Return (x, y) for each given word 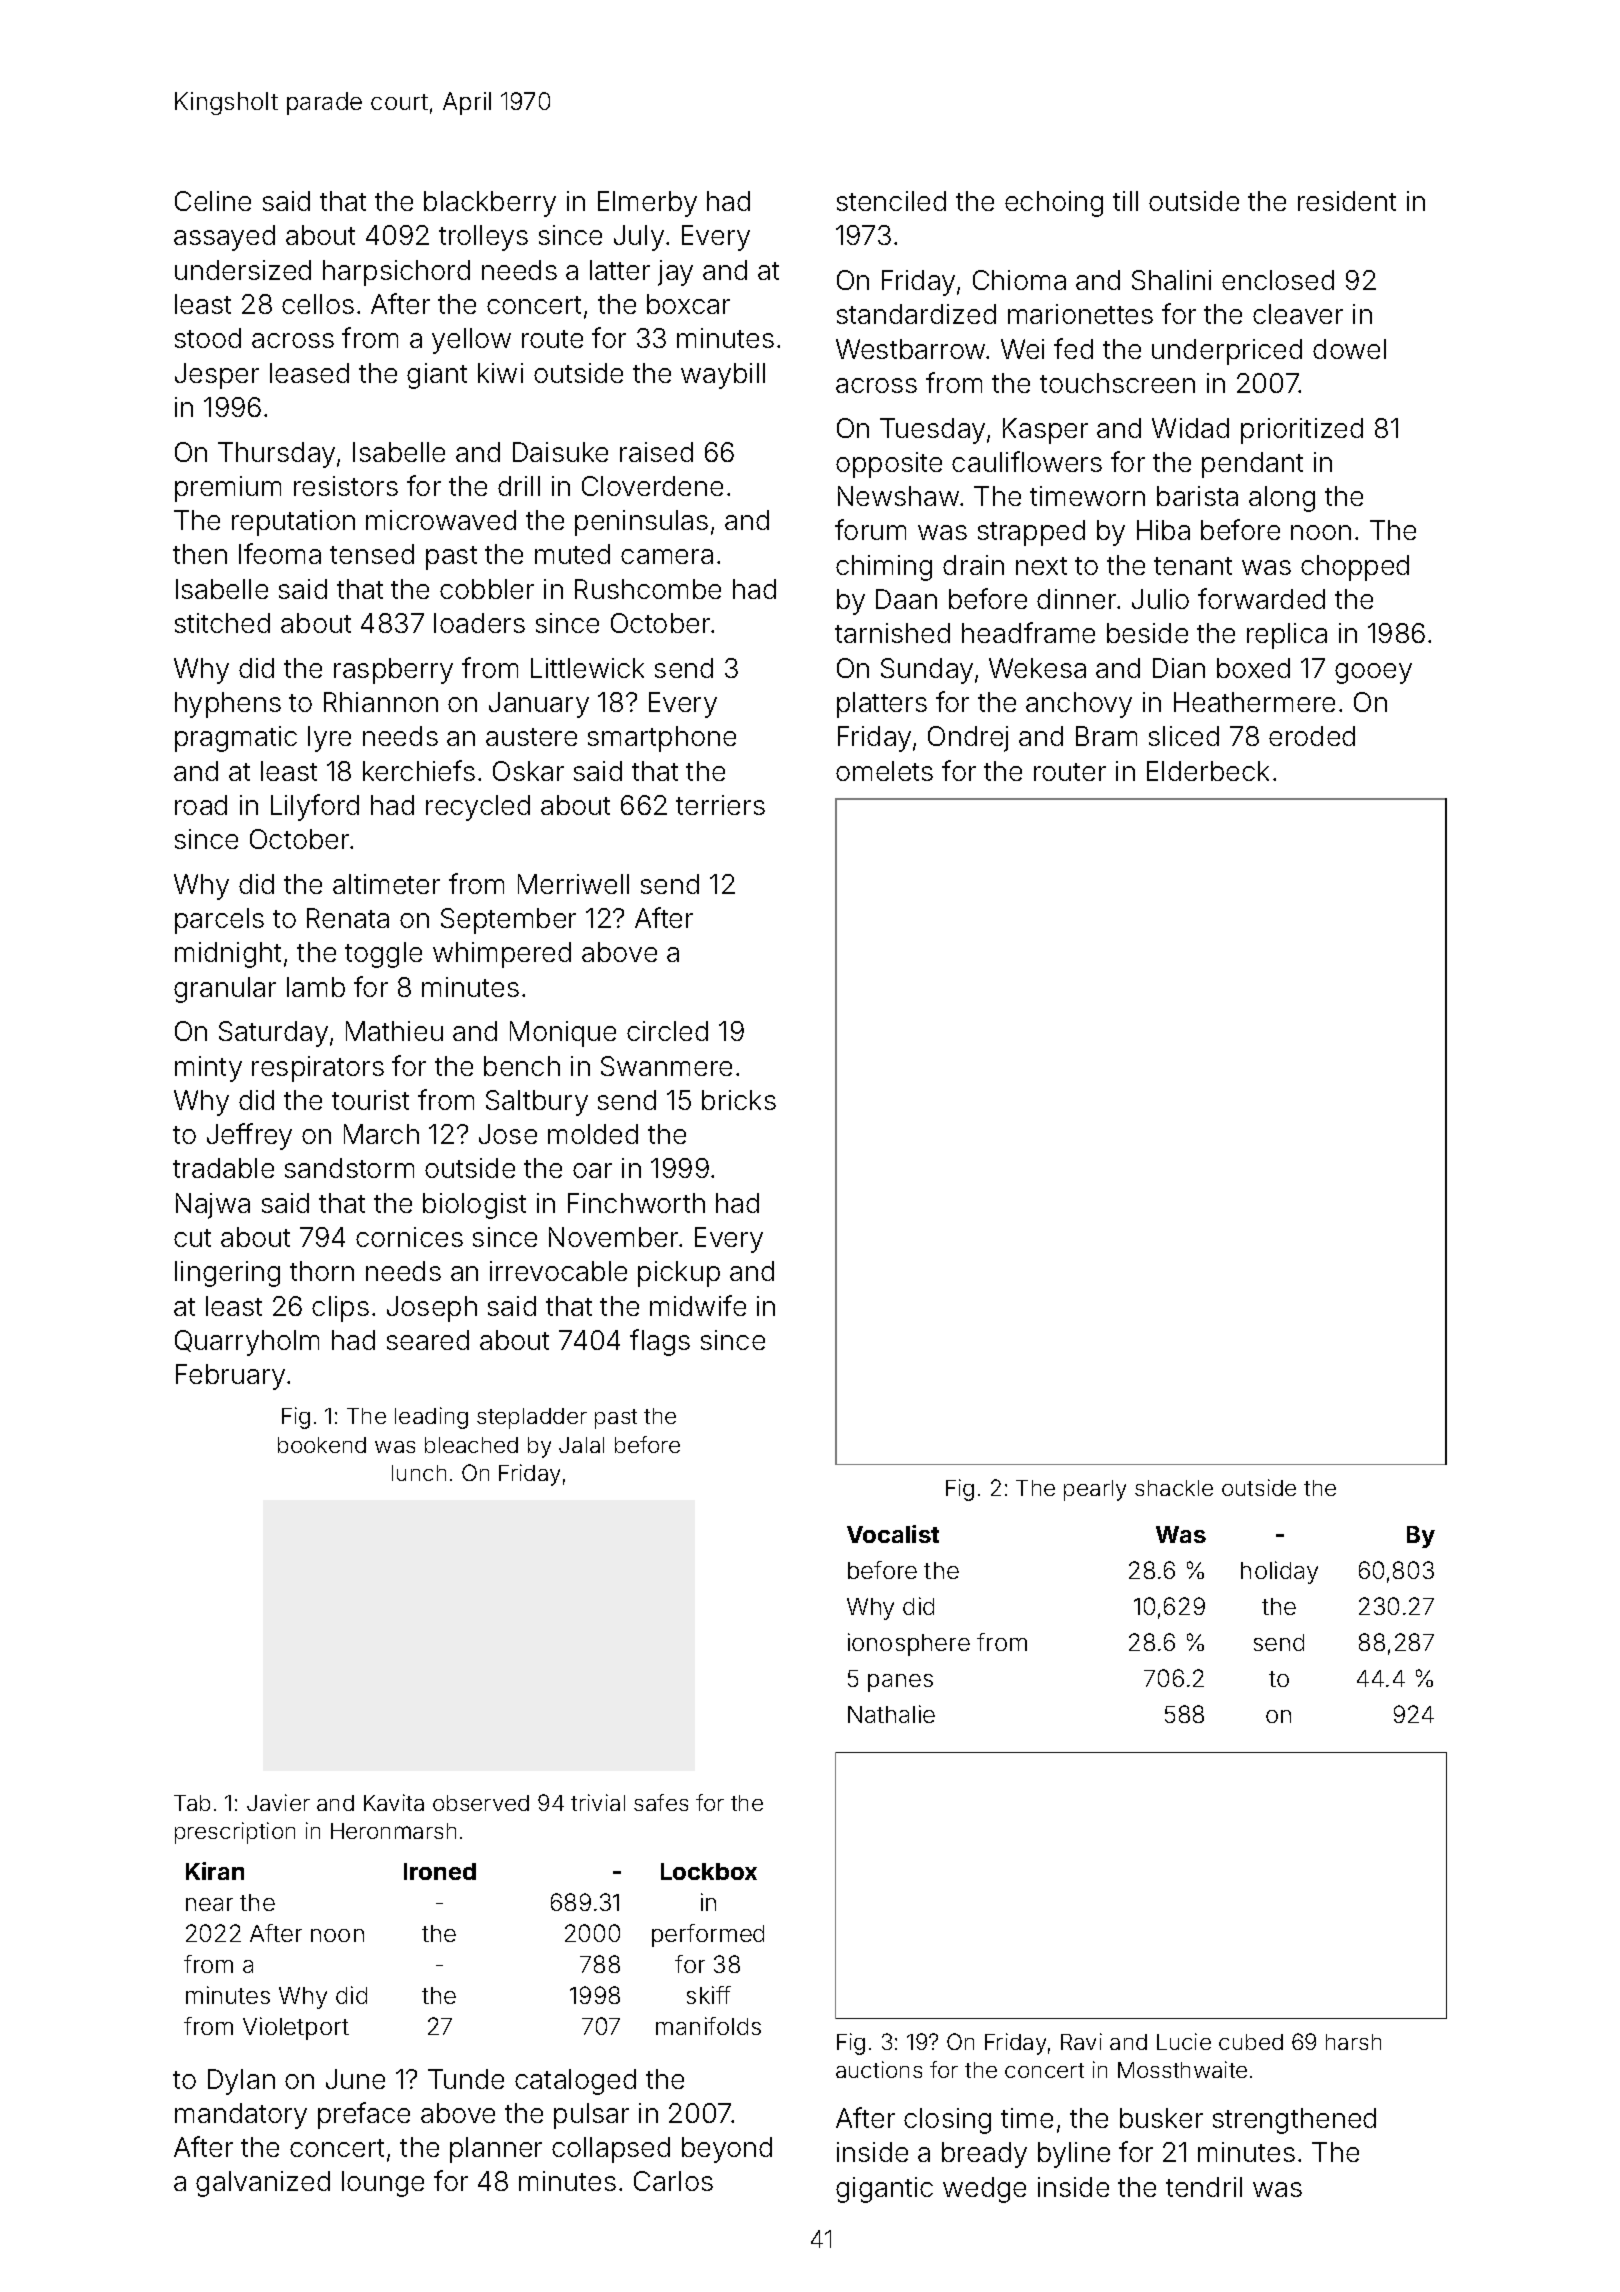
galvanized (263, 2184)
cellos (318, 304)
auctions (879, 2069)
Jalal (581, 1445)
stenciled (891, 201)
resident (1347, 201)
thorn (322, 1271)
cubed (1251, 2042)
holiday (1279, 1572)
